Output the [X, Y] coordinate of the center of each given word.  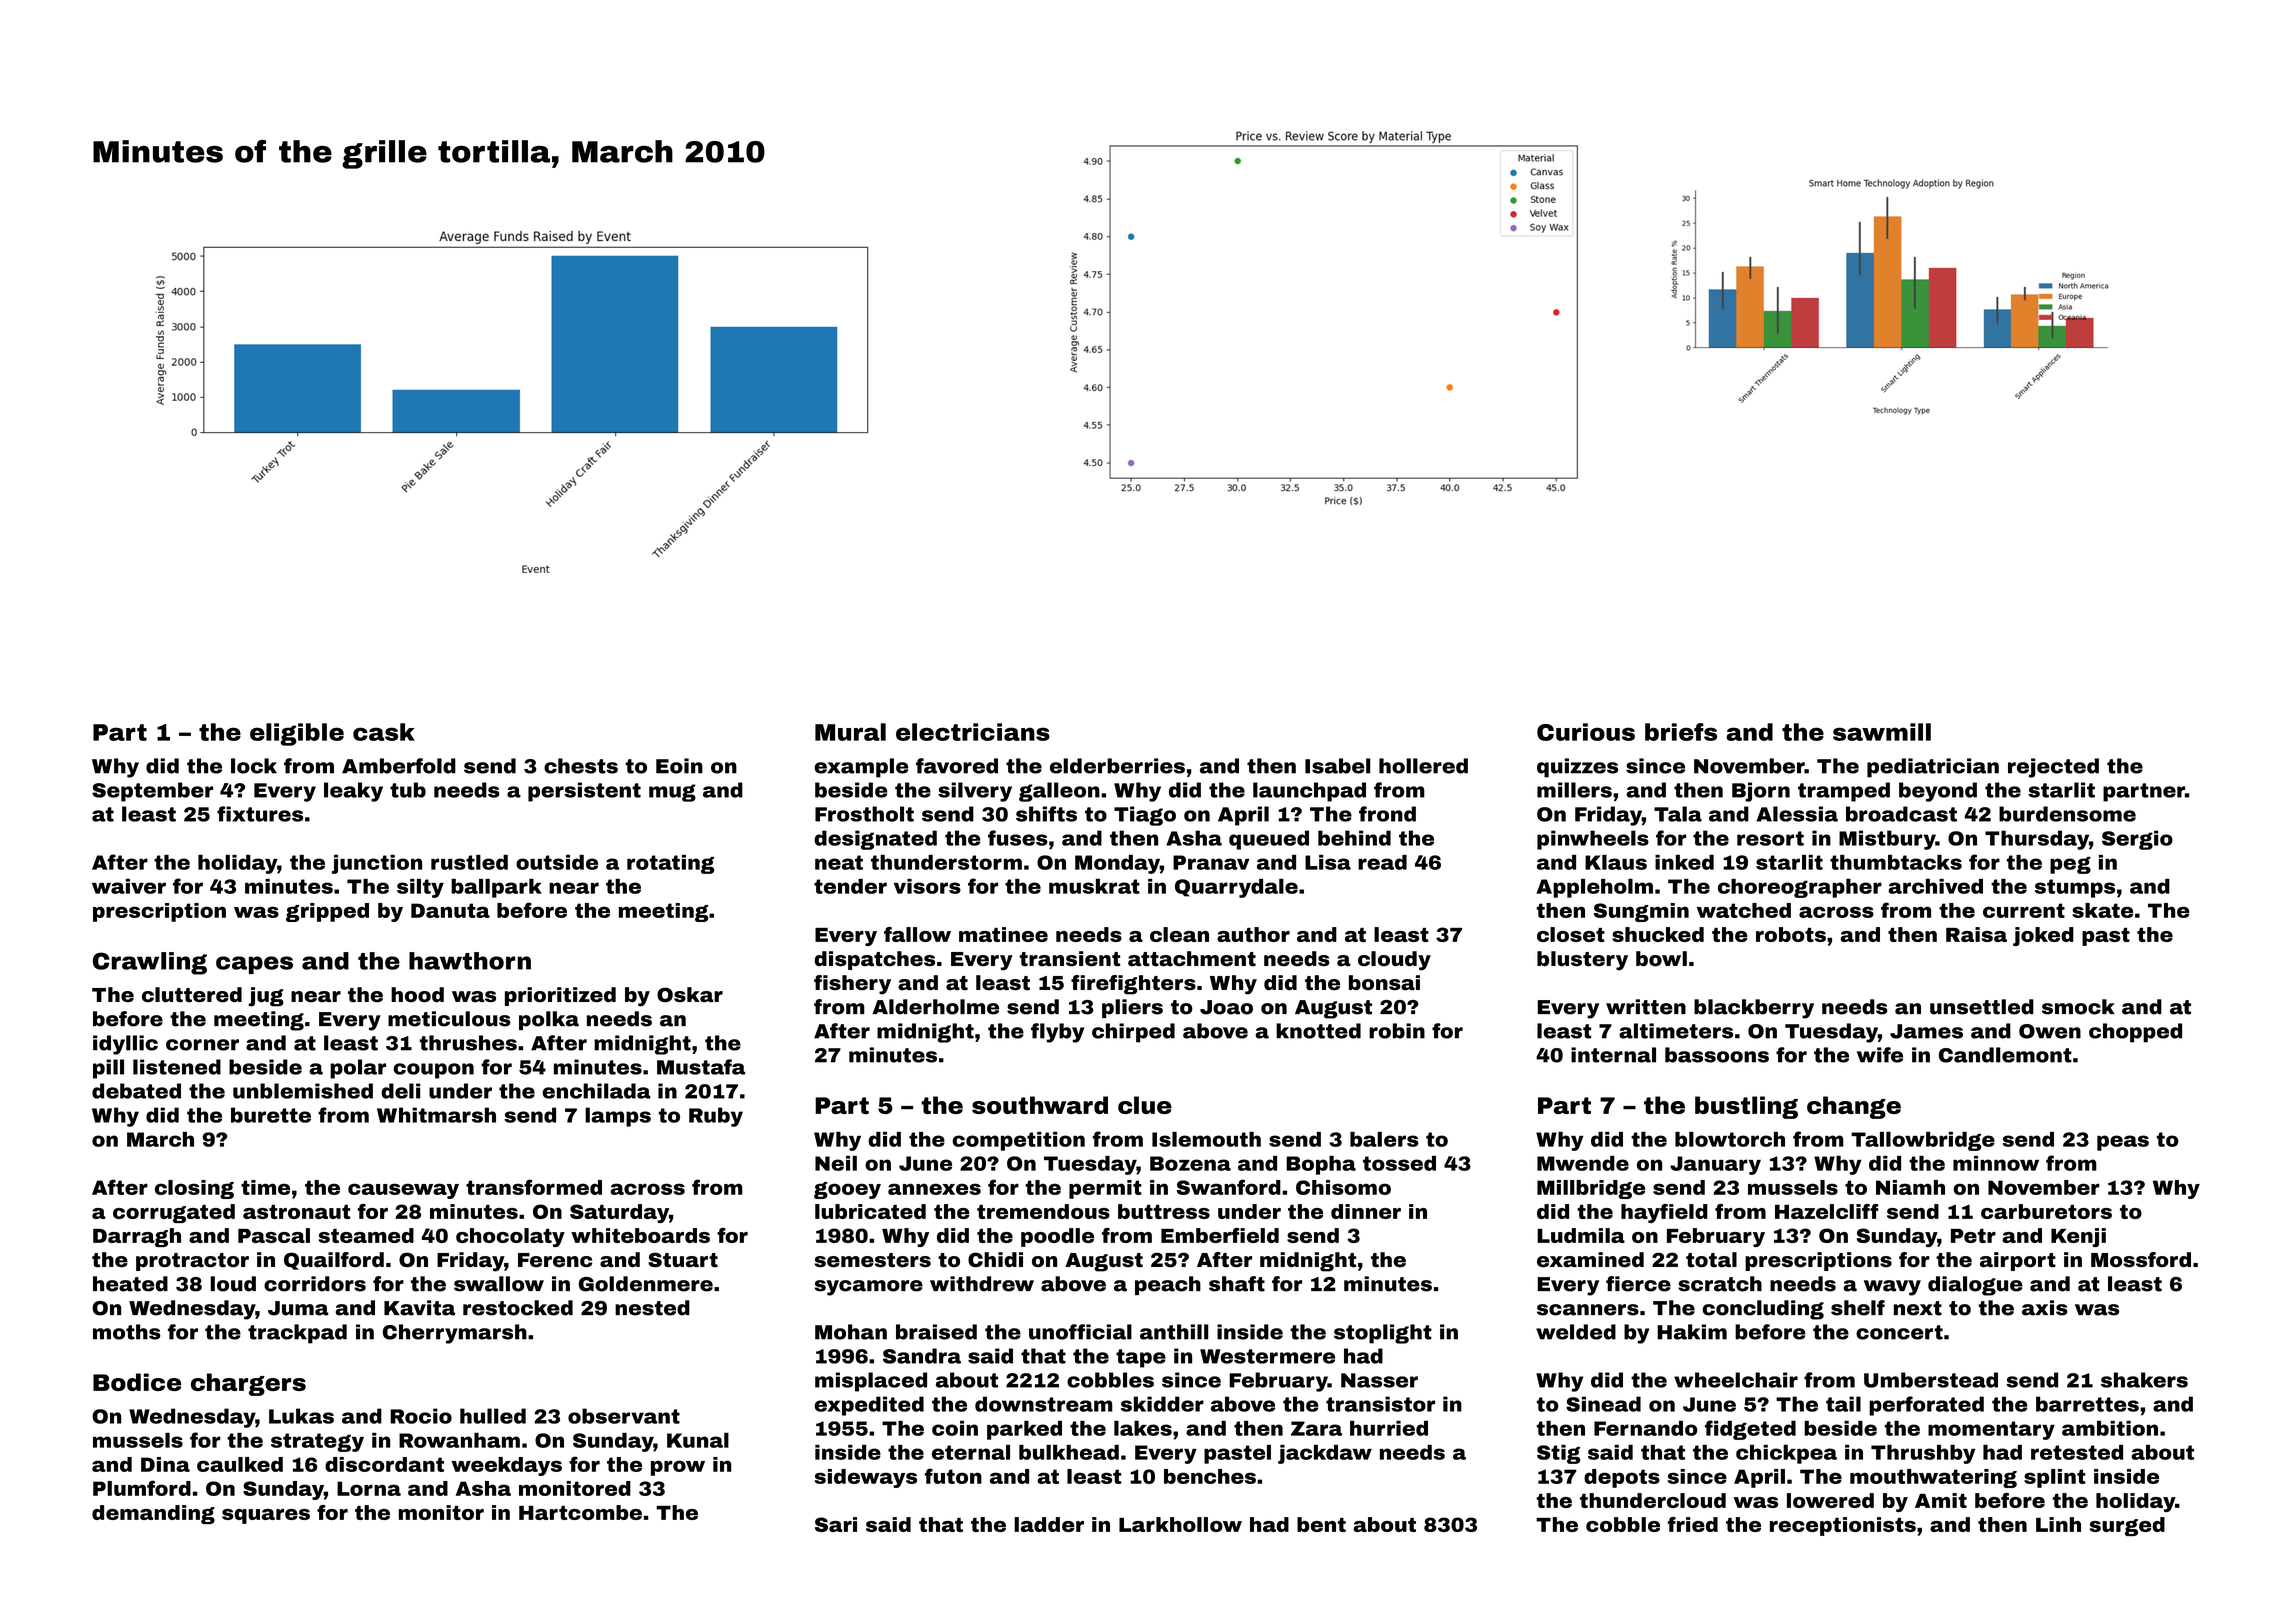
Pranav [1211, 862]
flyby [1057, 1033]
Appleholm [1594, 888]
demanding [153, 1514]
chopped [2135, 1033]
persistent [584, 792]
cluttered [192, 995]
